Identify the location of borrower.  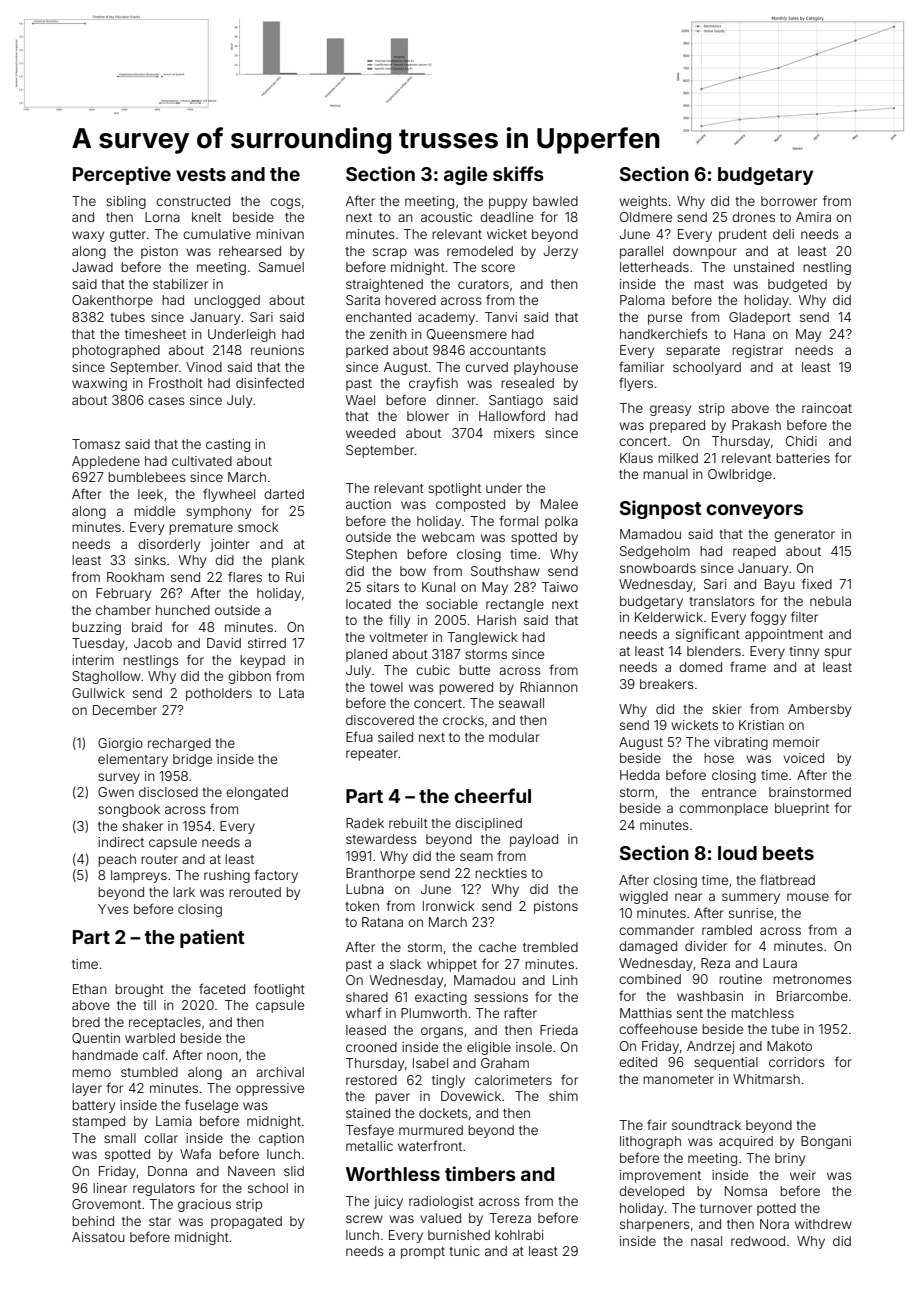
(789, 201).
